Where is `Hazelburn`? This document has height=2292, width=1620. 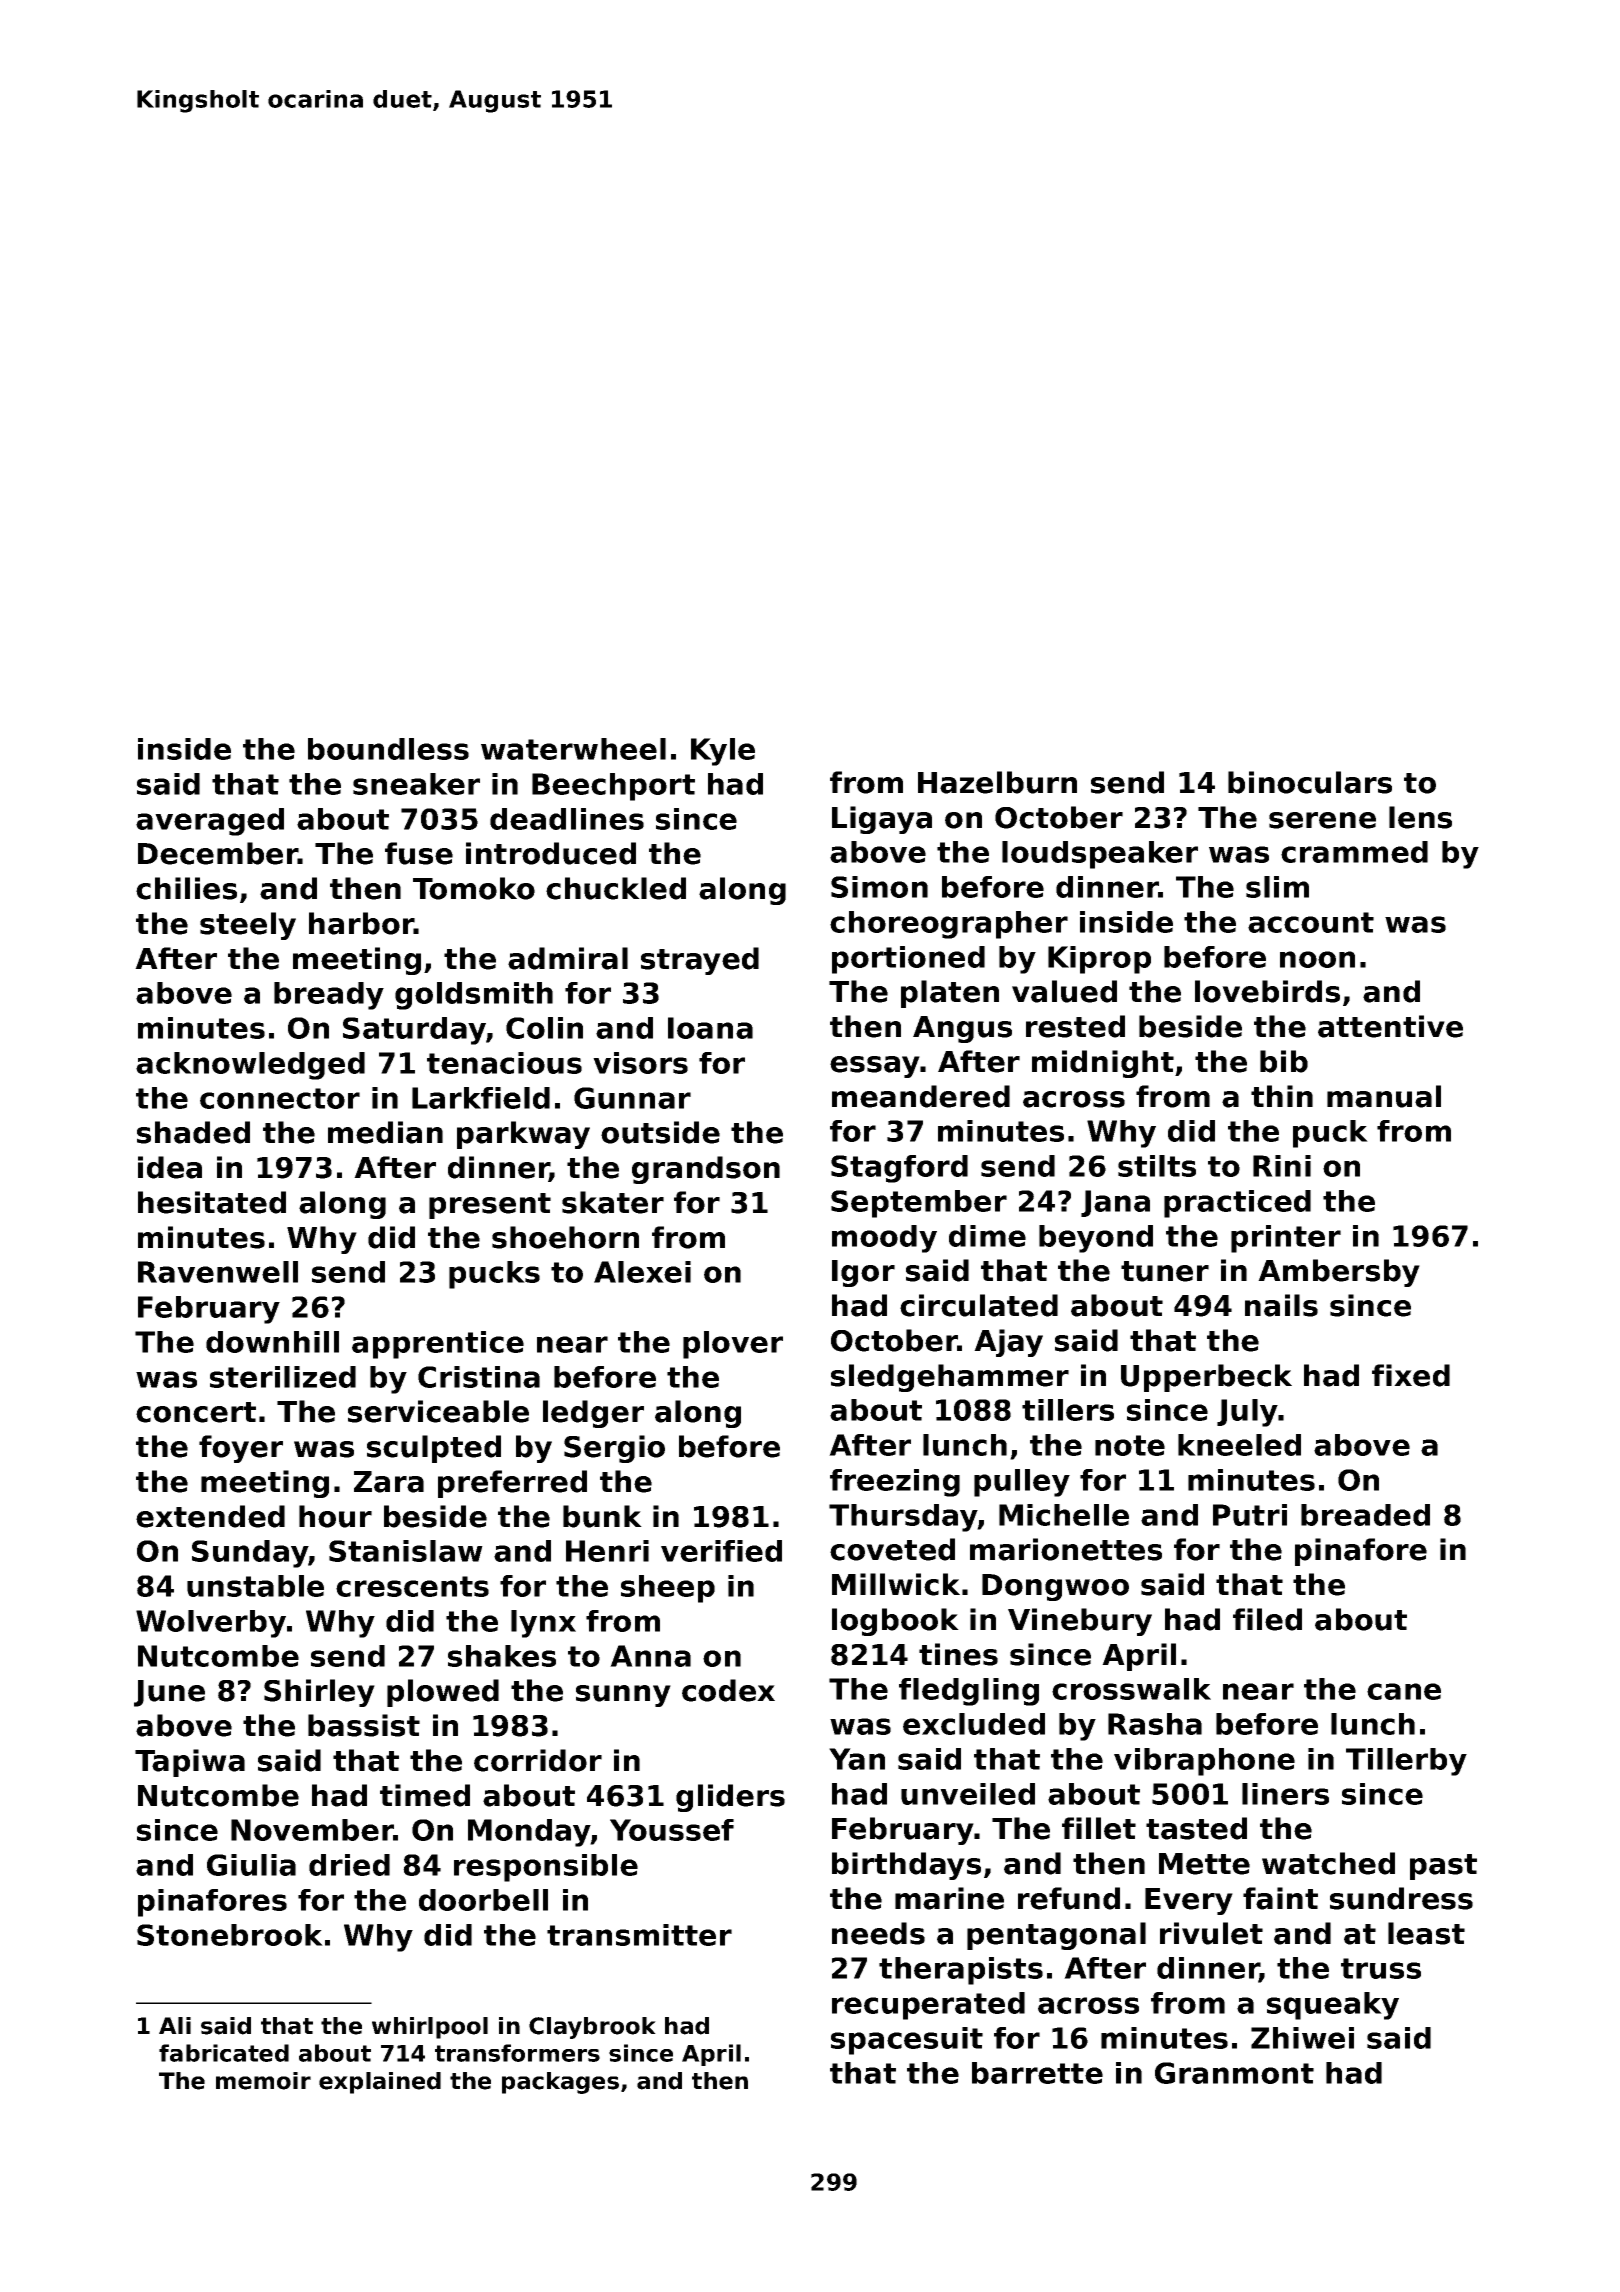
Hazelburn is located at coordinates (997, 782).
